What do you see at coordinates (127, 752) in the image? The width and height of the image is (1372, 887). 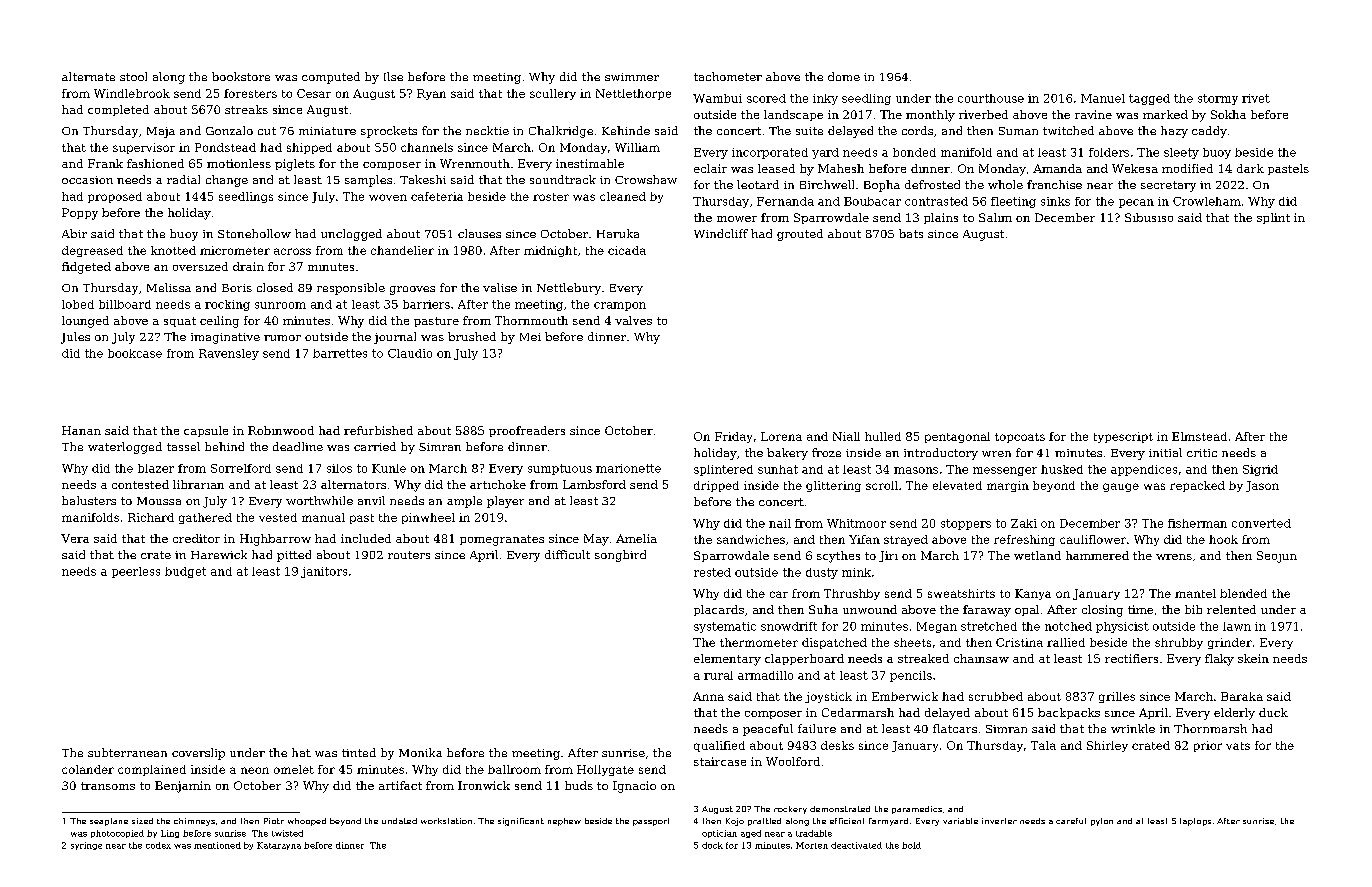 I see `subterranean` at bounding box center [127, 752].
